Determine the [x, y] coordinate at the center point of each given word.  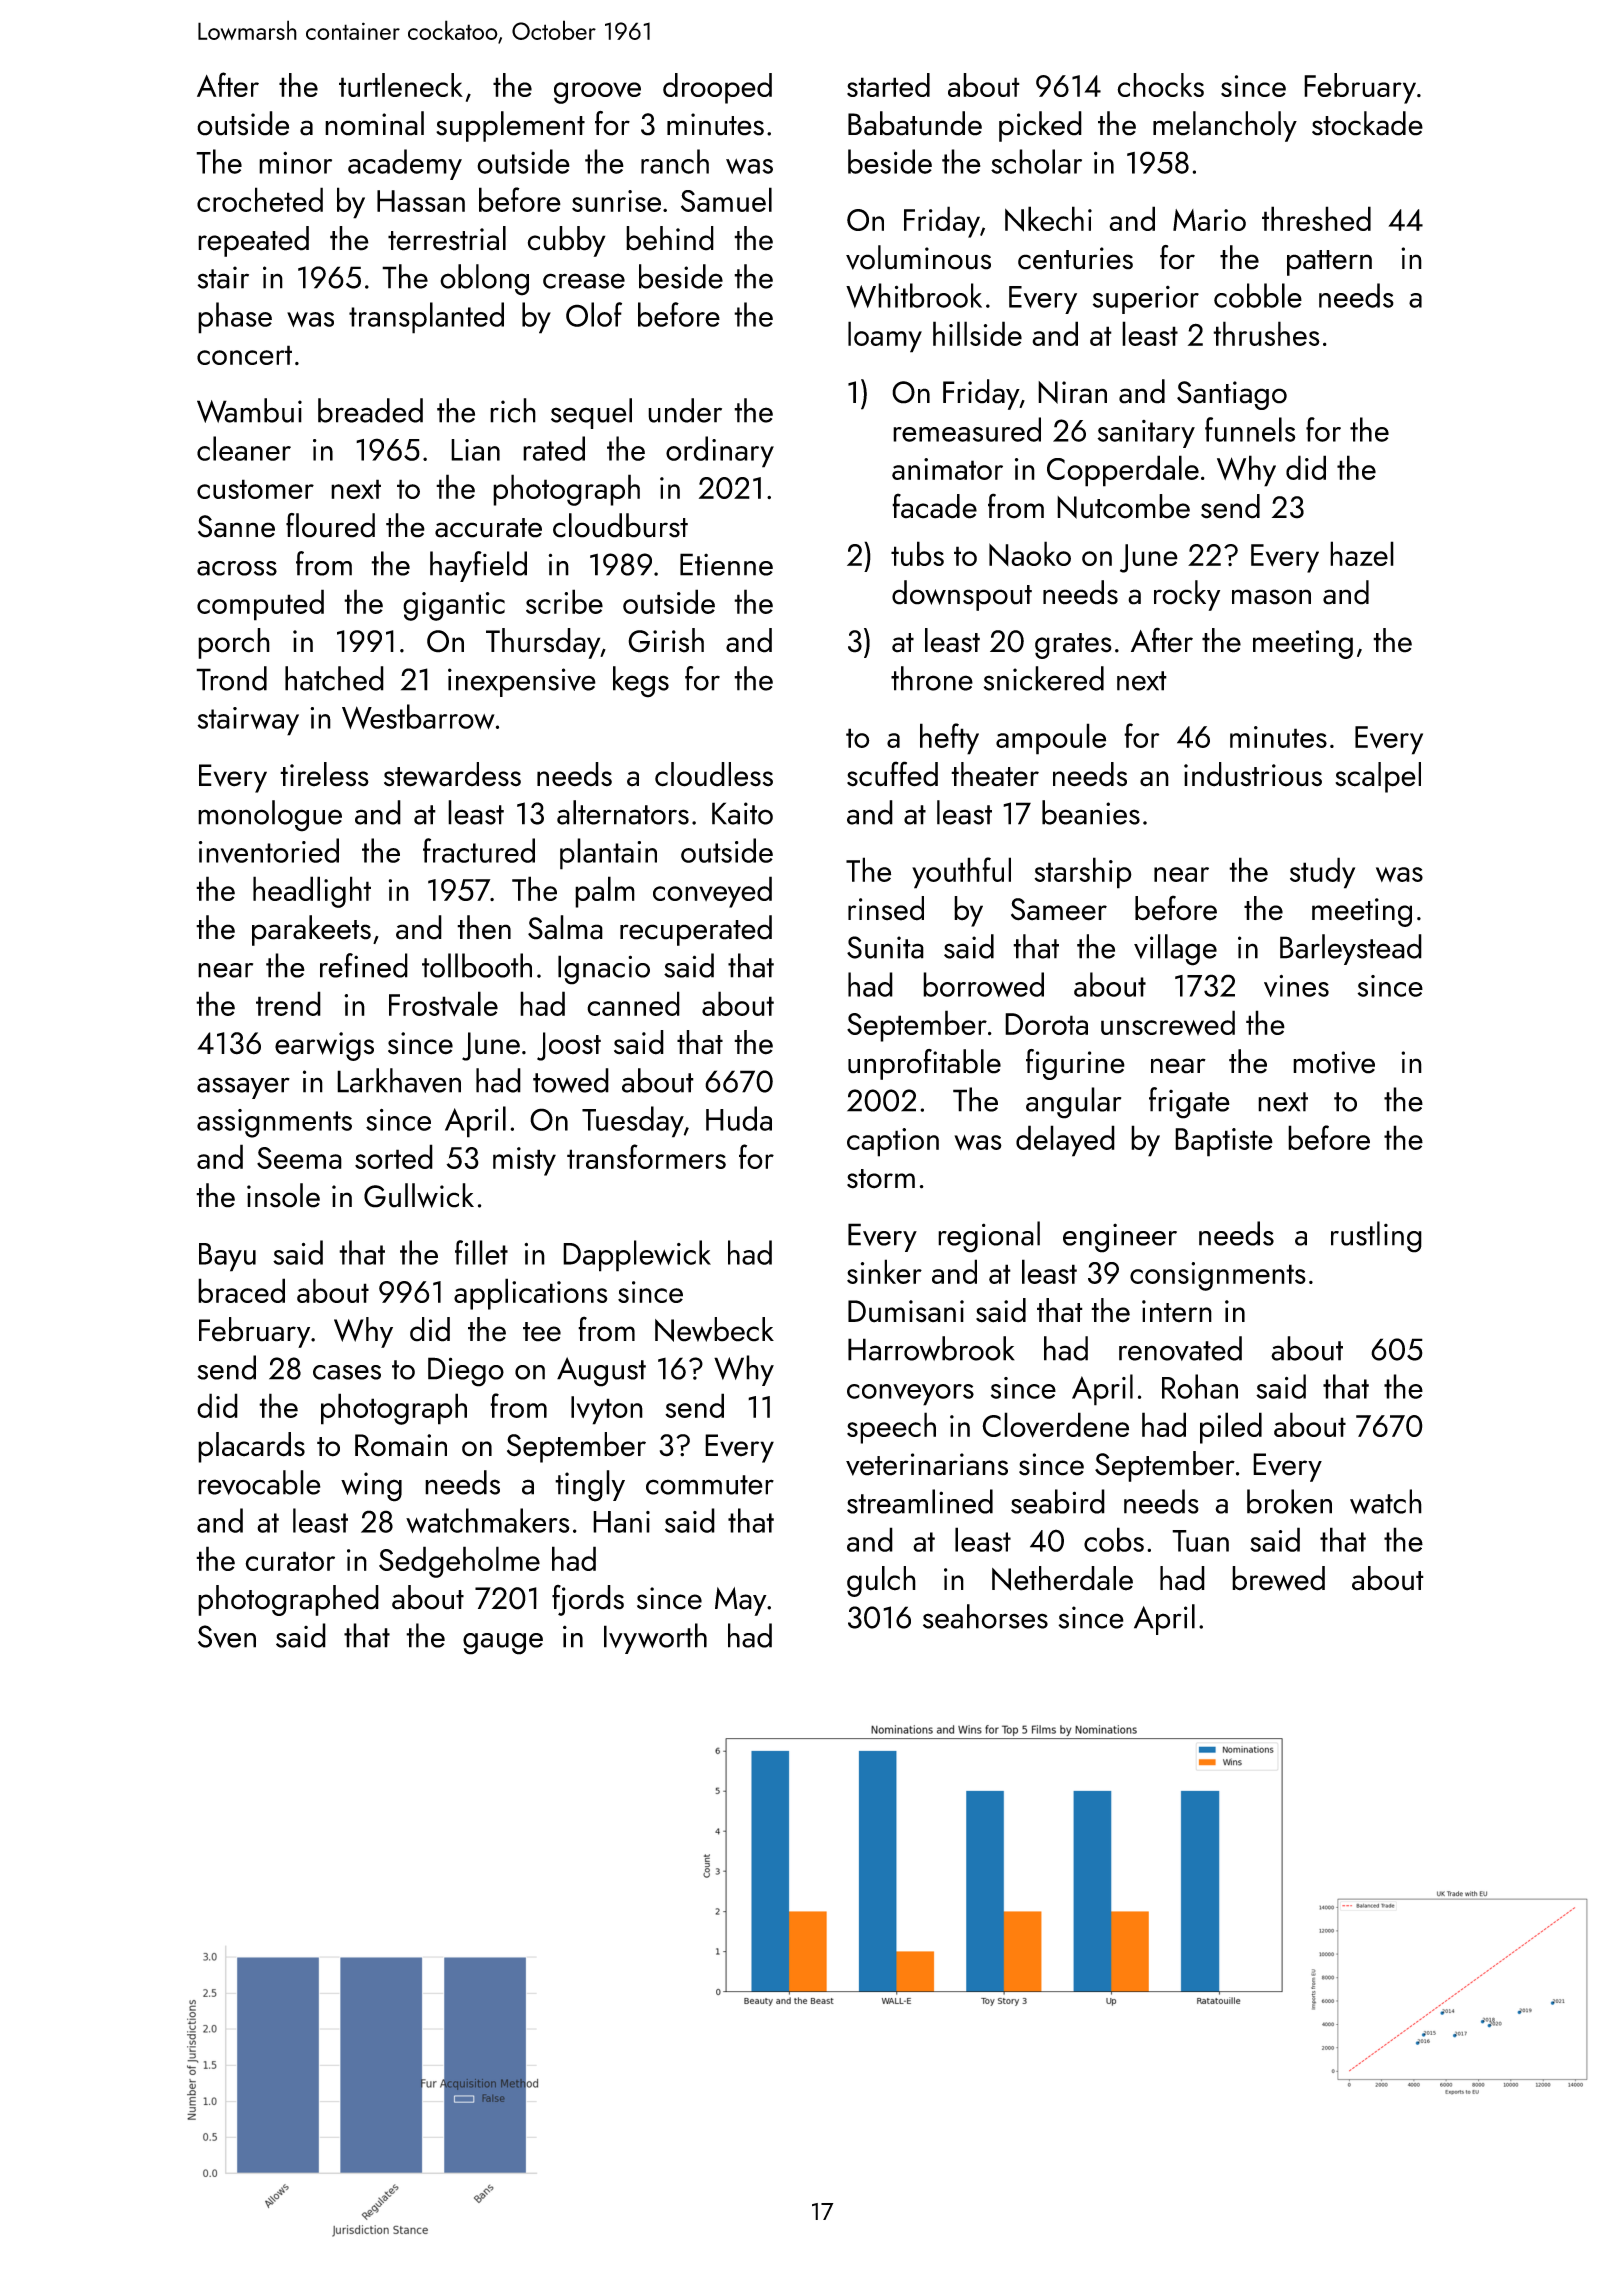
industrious [1253, 774]
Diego [466, 1372]
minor [295, 162]
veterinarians [927, 1464]
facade [934, 506]
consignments [1218, 1276]
